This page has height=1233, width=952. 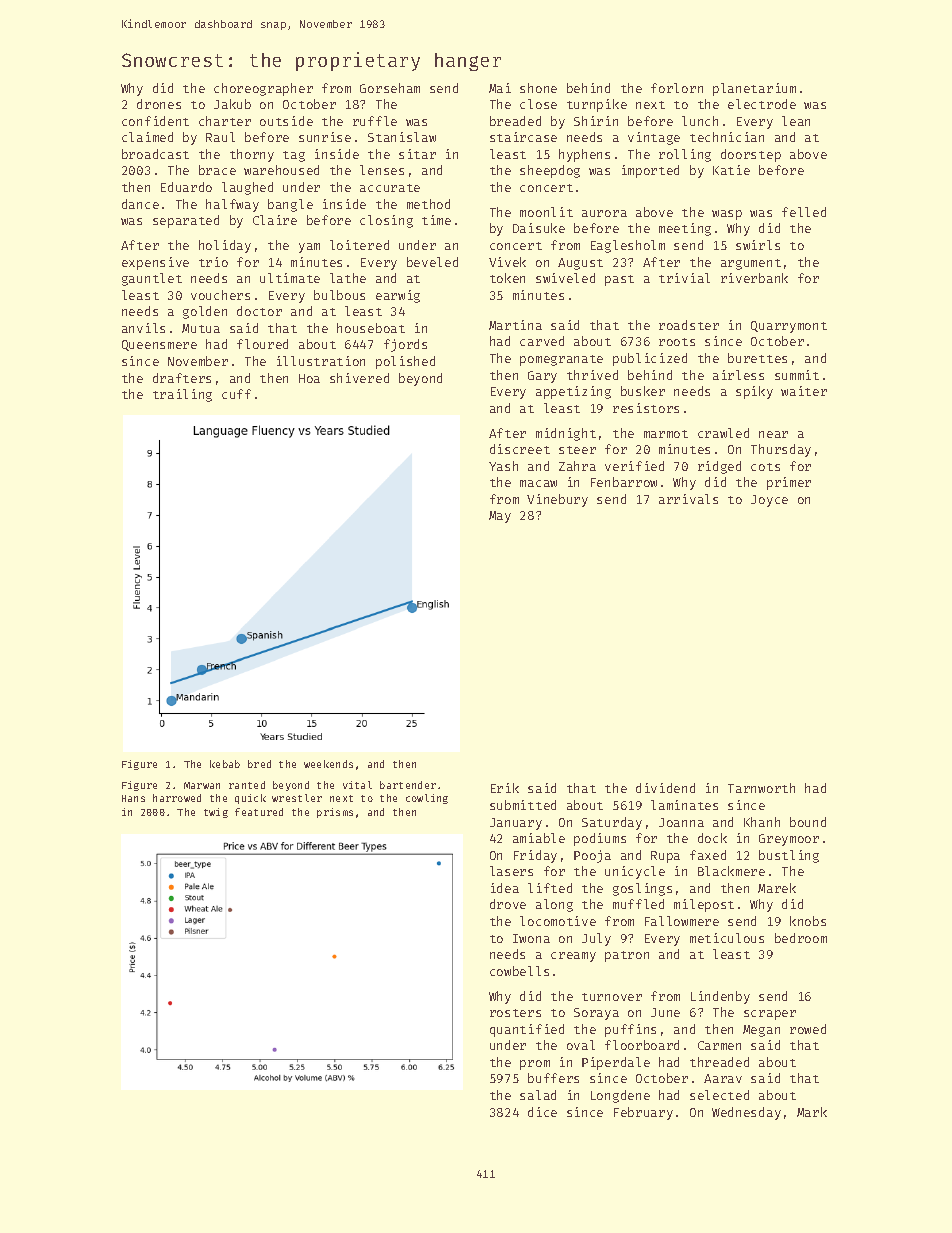 I want to click on twig, so click(x=216, y=813).
